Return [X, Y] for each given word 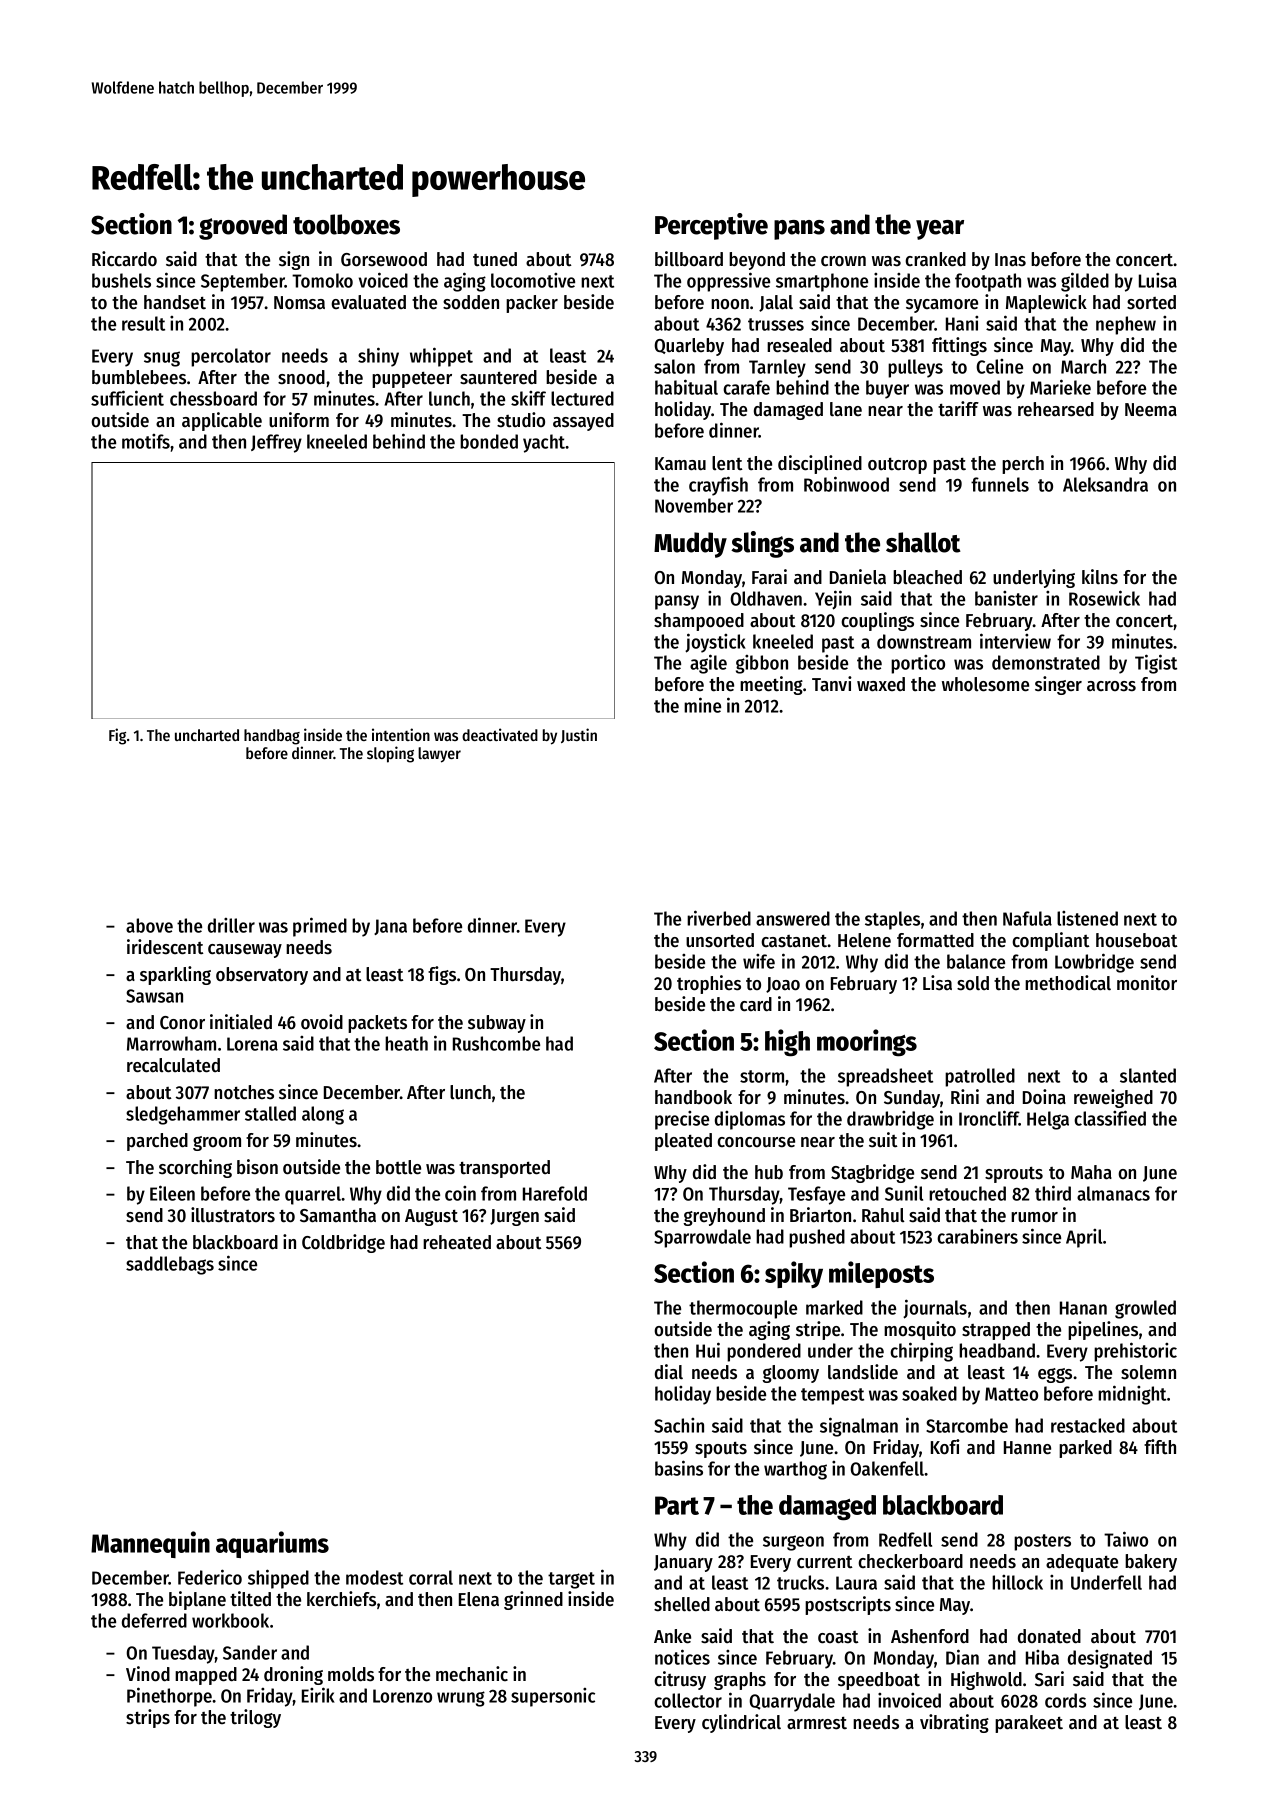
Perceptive [711, 226]
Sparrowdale [702, 1238]
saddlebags [170, 1265]
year [940, 230]
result [143, 323]
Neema [1151, 410]
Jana [390, 927]
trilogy [255, 1718]
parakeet [1029, 1724]
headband [997, 1350]
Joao [783, 985]
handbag [272, 737]
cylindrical [741, 1723]
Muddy [690, 545]
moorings [867, 1043]
